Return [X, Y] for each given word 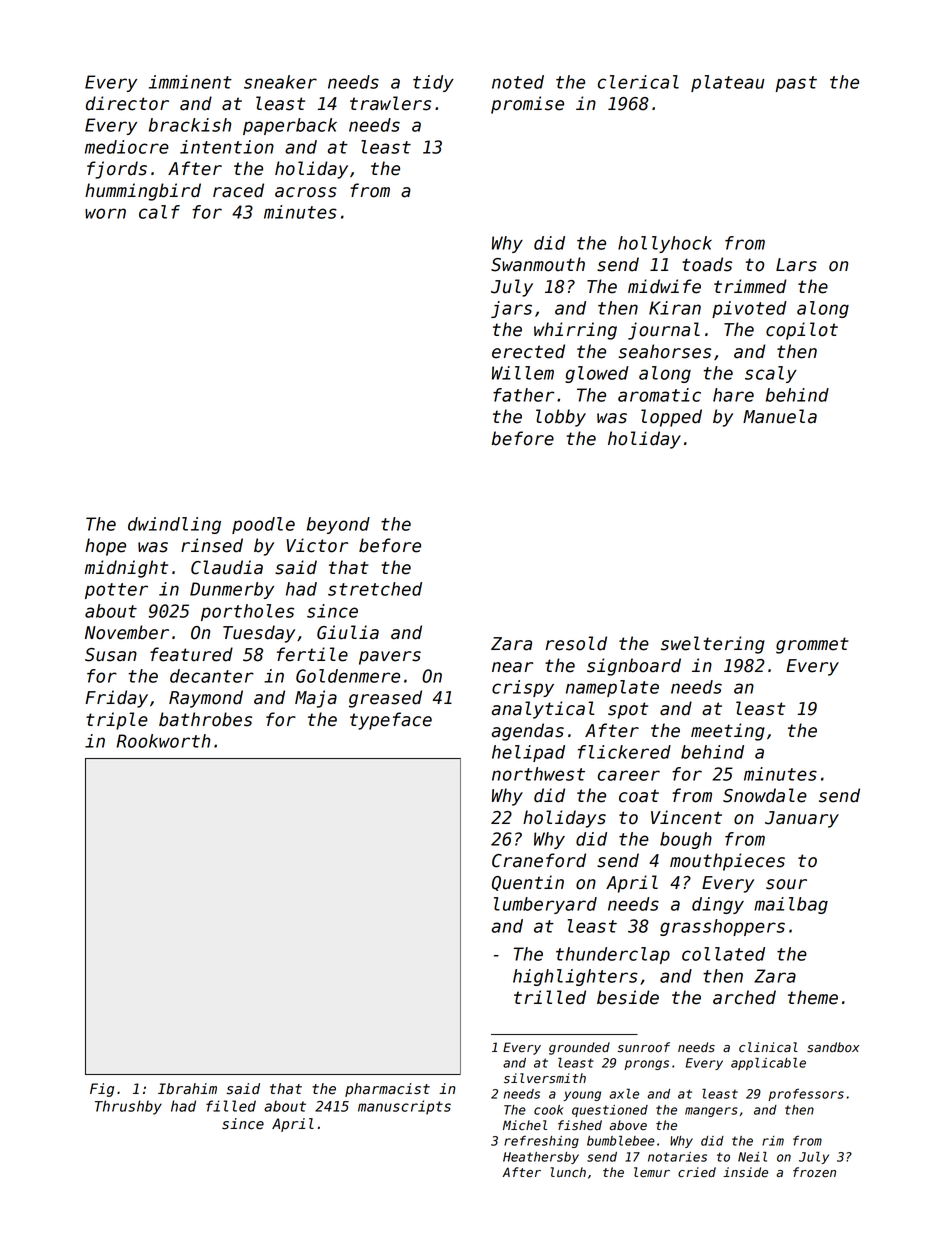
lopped [671, 418]
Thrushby [128, 1107]
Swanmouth [538, 264]
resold [576, 643]
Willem [523, 373]
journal [664, 331]
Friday [116, 699]
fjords [117, 170]
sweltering [713, 645]
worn [105, 213]
